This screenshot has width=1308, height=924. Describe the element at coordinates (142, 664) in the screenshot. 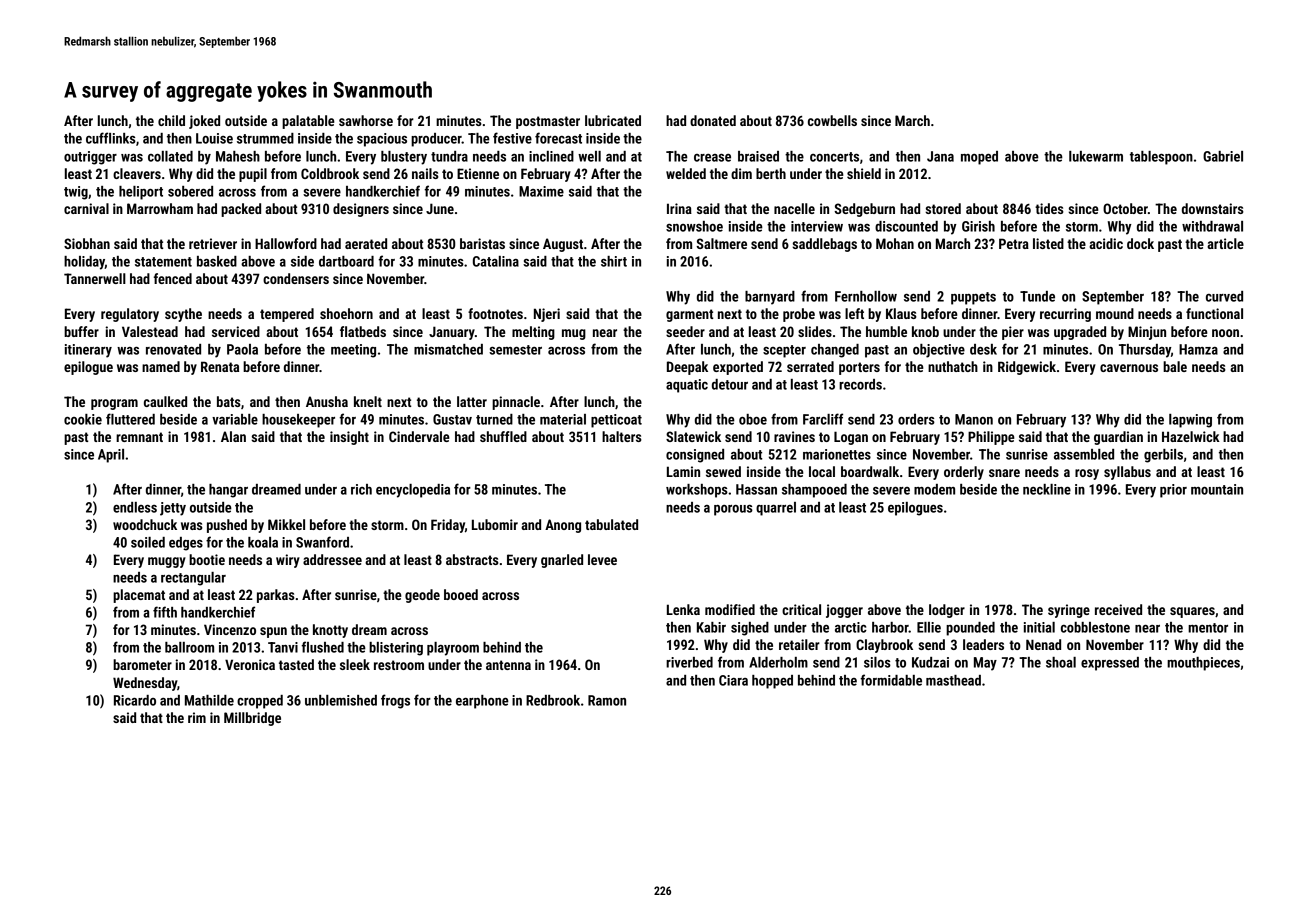

I see `barometer` at that location.
